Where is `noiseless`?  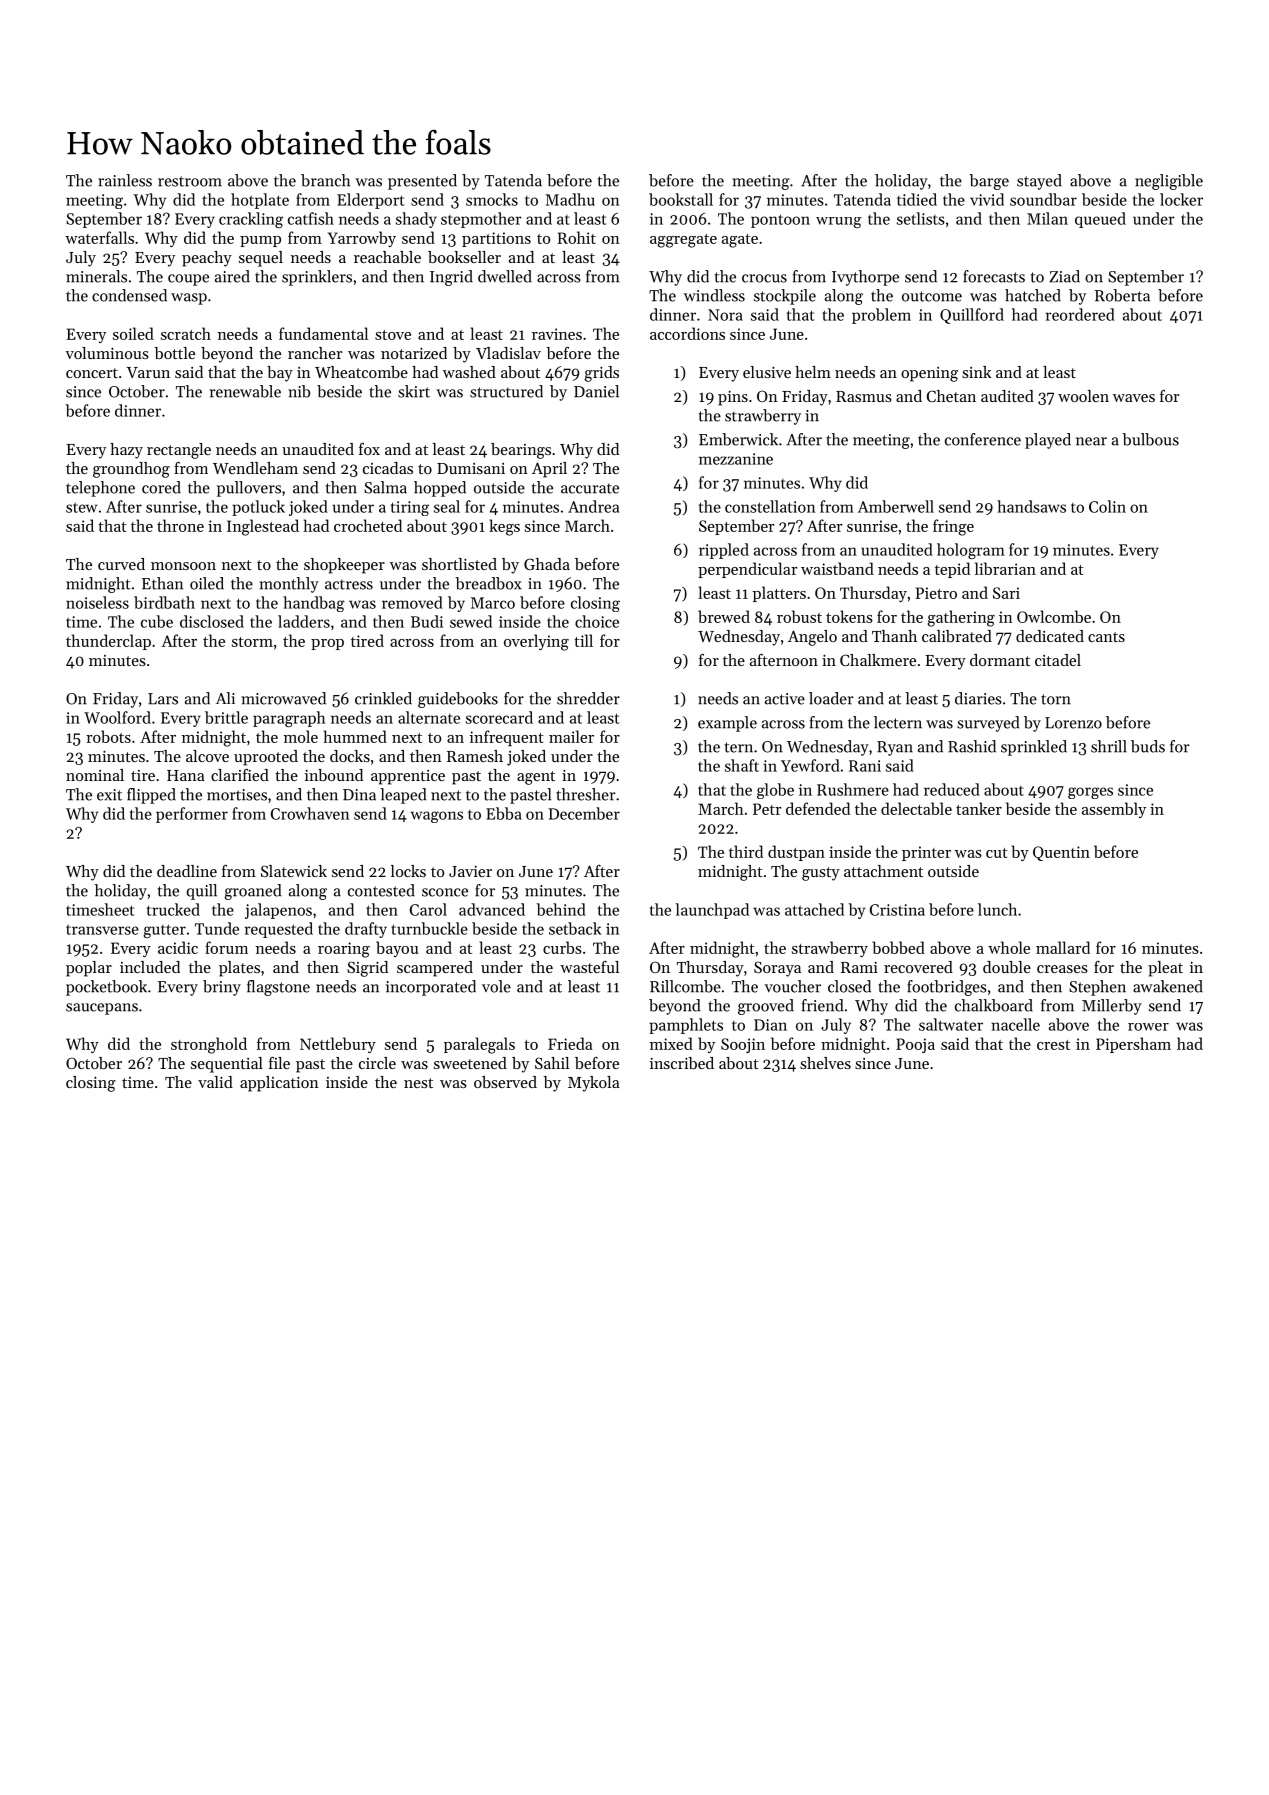 noiseless is located at coordinates (97, 602).
